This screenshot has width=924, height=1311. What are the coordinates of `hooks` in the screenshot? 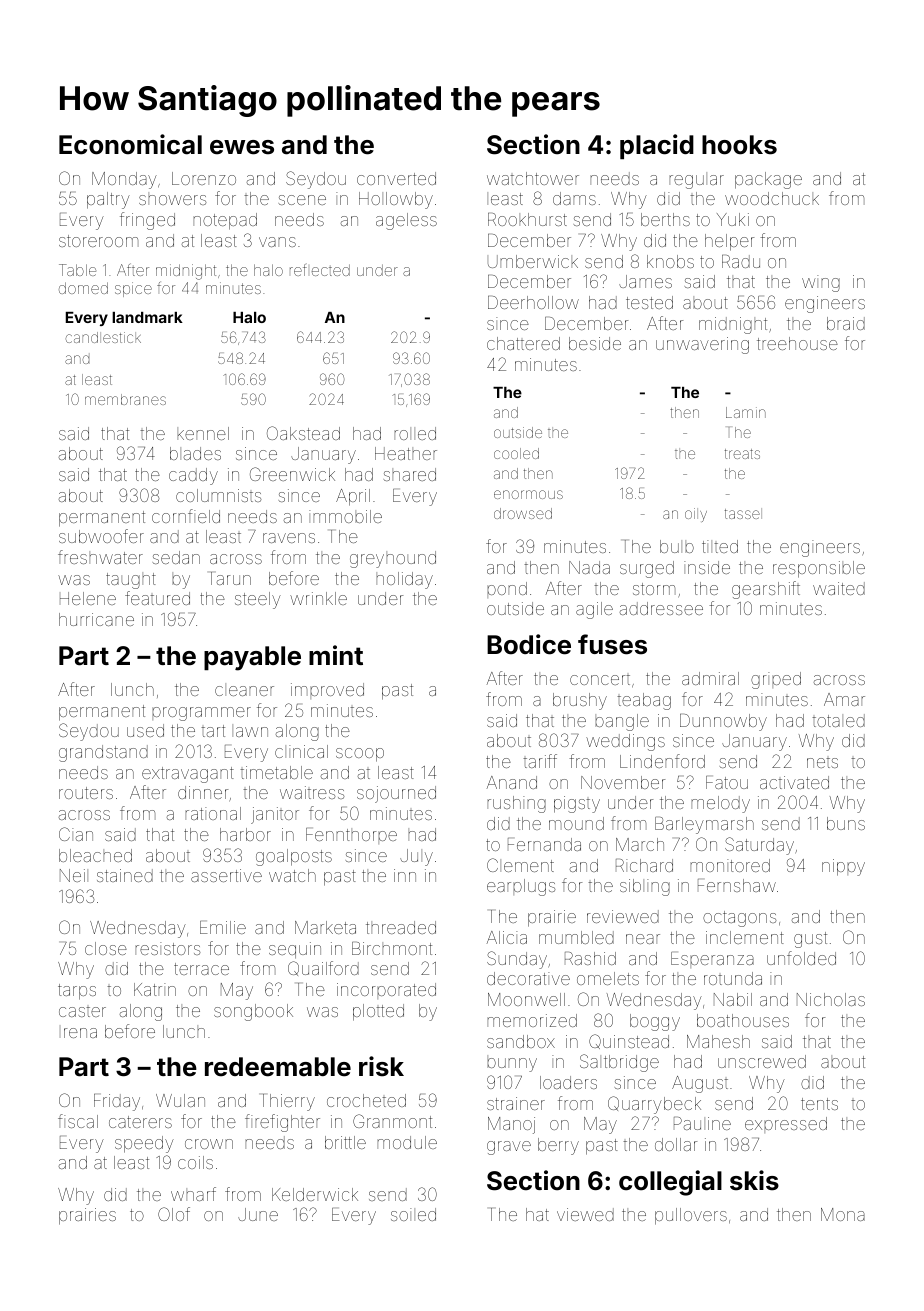 It's located at (739, 145).
